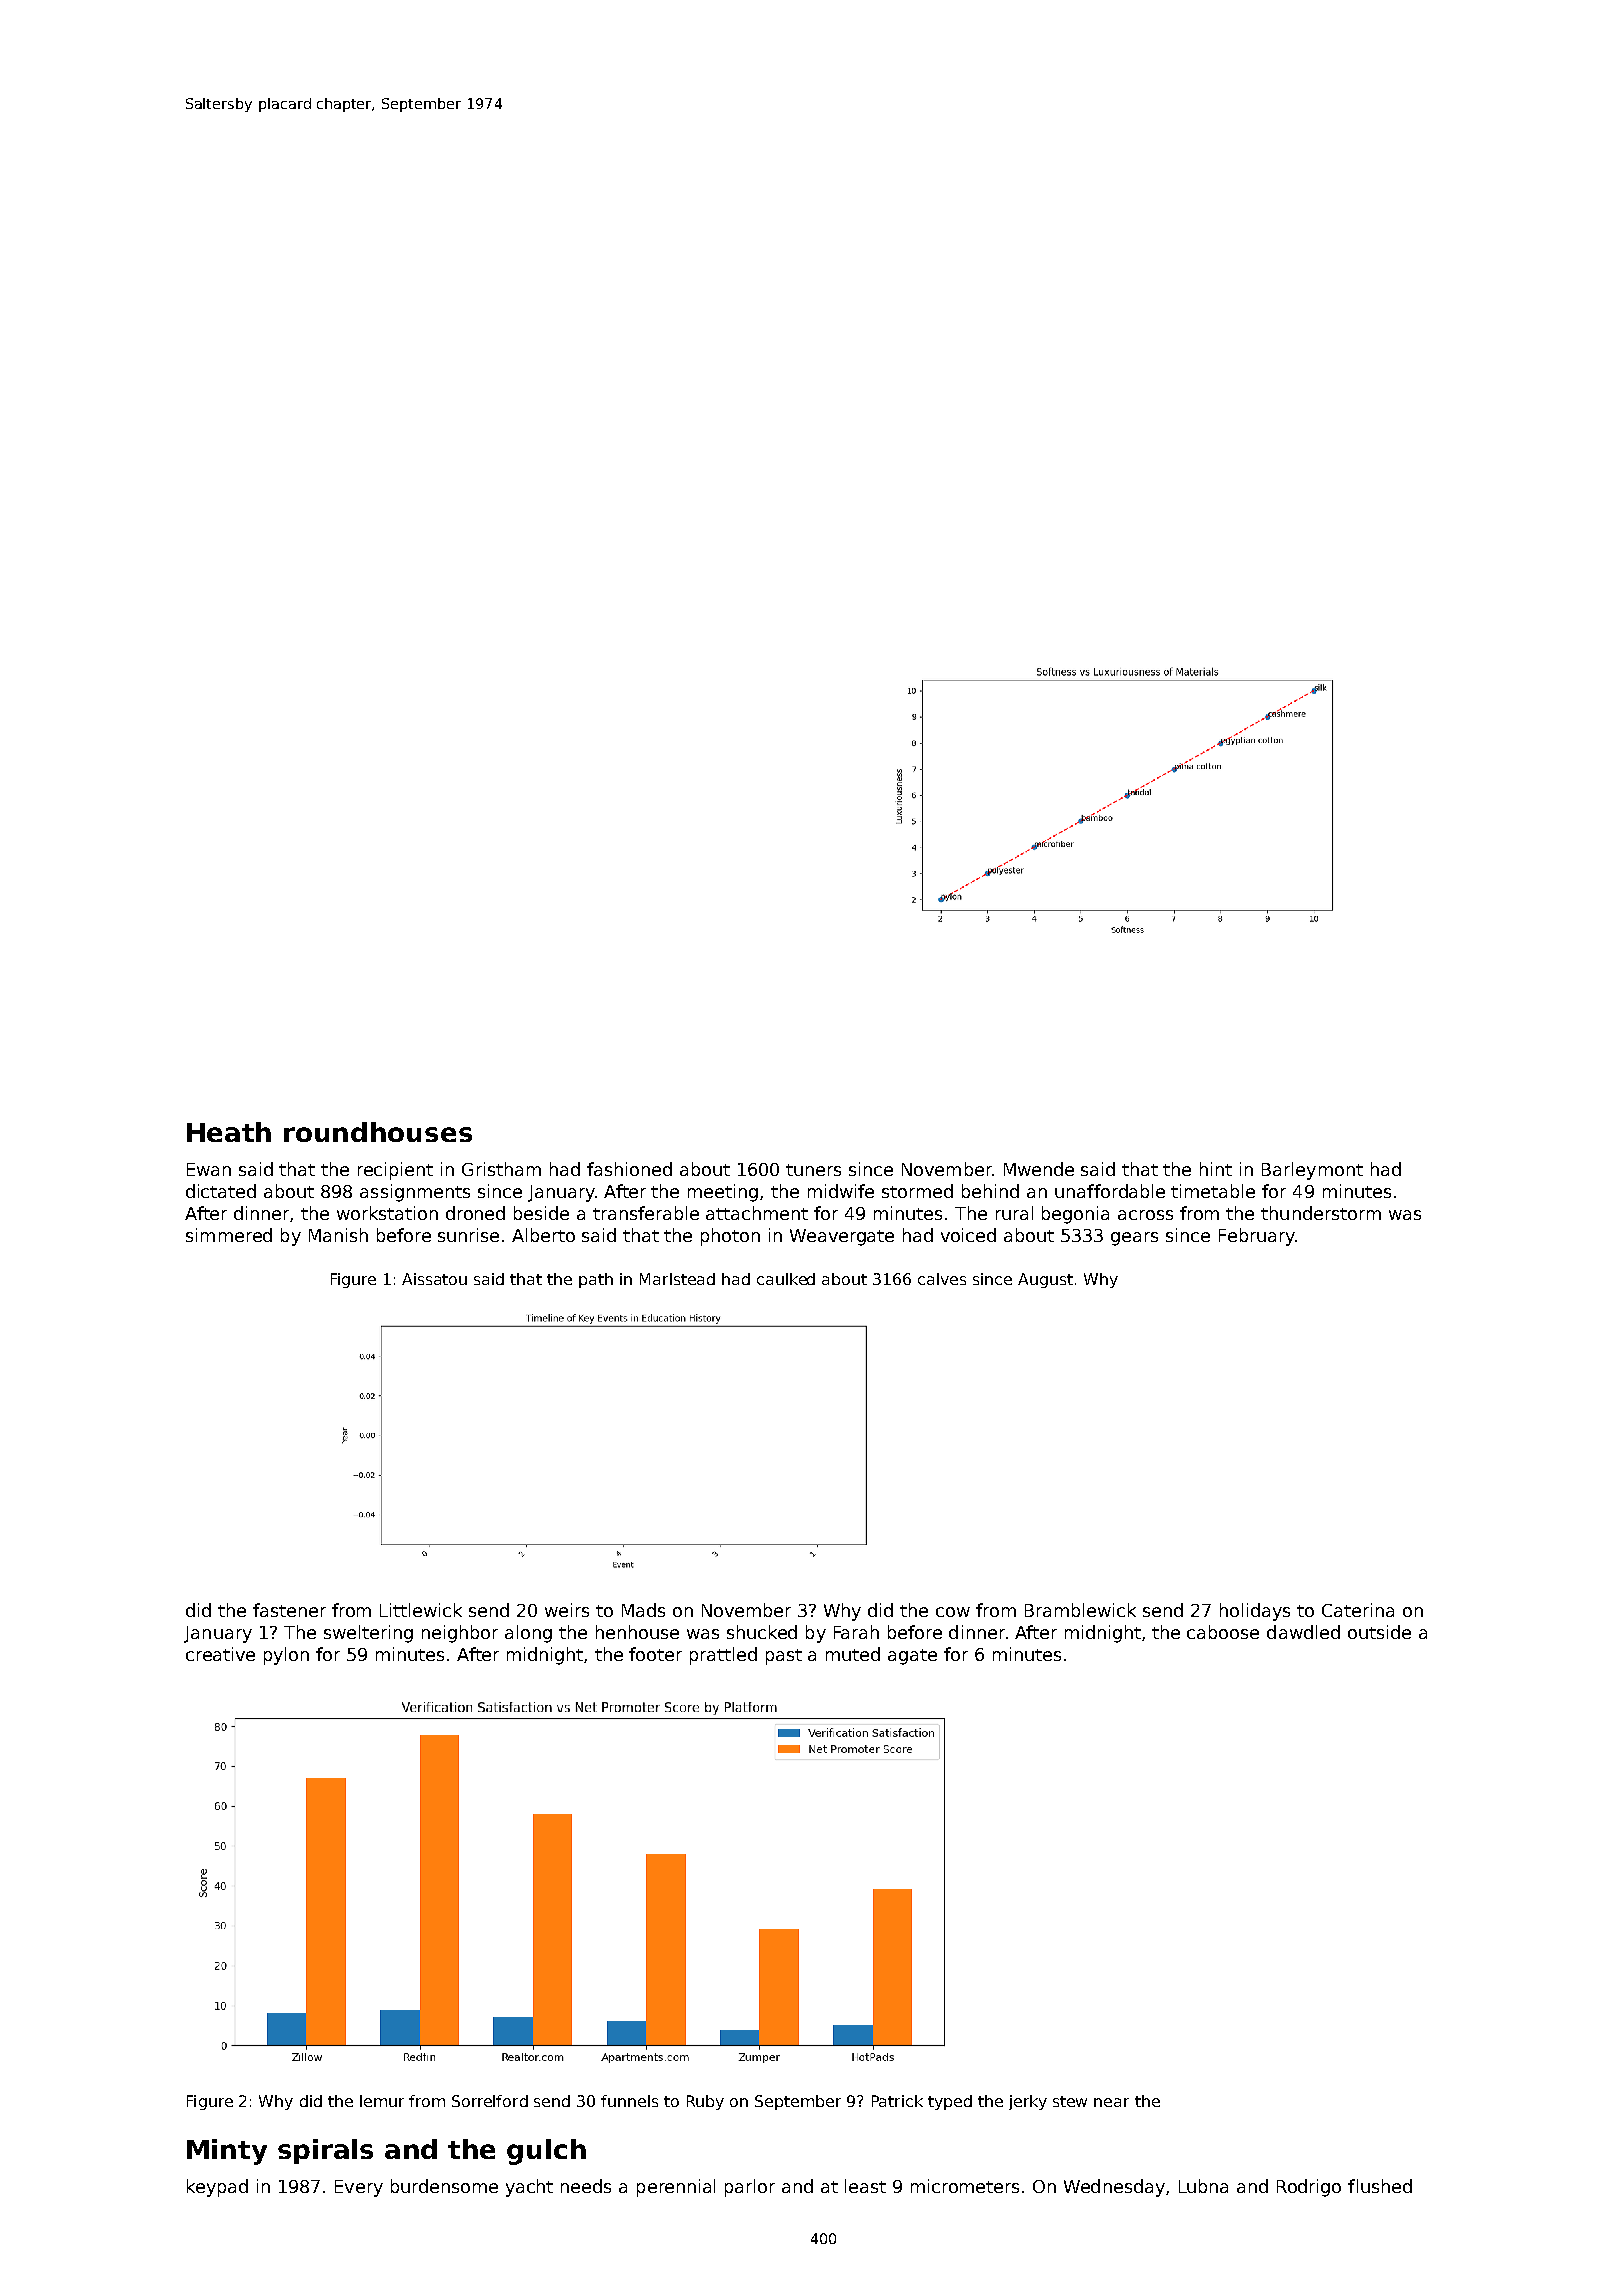 This screenshot has width=1620, height=2292. I want to click on Mwende, so click(1039, 1169).
